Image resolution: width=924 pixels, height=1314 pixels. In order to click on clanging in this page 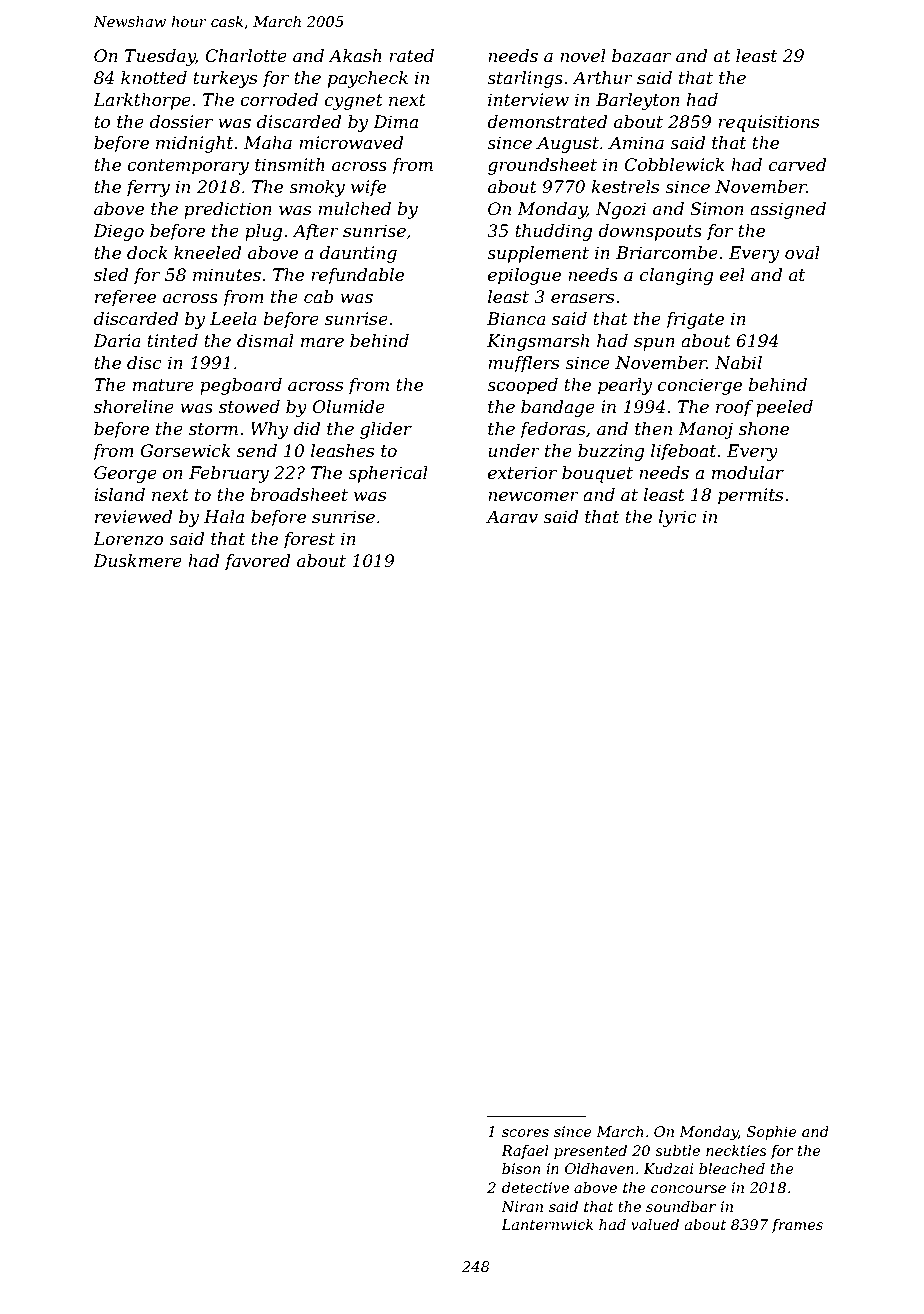, I will do `click(676, 276)`.
